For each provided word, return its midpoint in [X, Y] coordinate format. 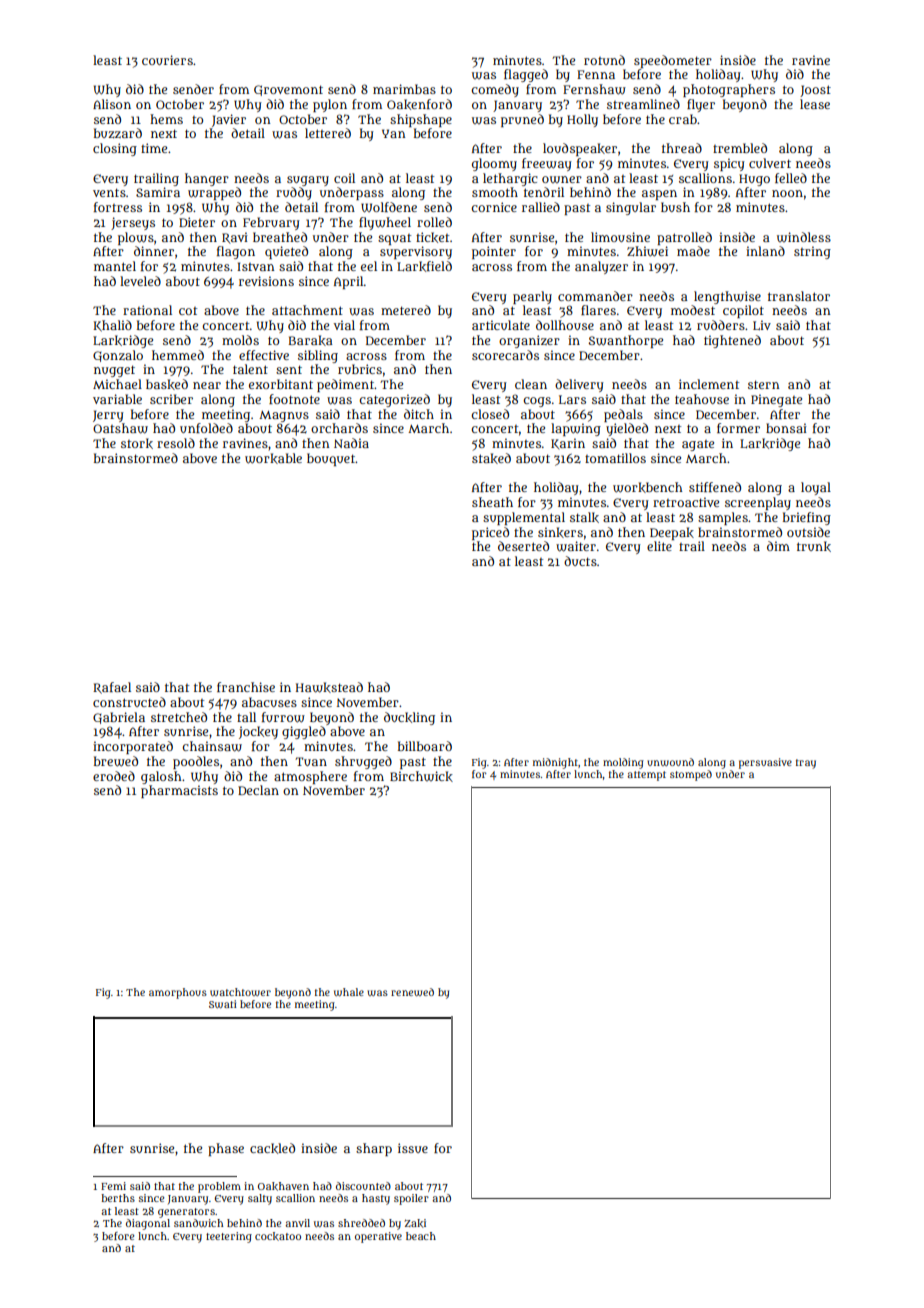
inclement [709, 384]
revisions [266, 281]
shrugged [363, 762]
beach [421, 1236]
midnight [555, 763]
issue [413, 1148]
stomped [691, 775]
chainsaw [212, 746]
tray [806, 764]
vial [344, 325]
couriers [167, 60]
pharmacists [179, 791]
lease [815, 104]
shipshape [421, 120]
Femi [113, 1186]
